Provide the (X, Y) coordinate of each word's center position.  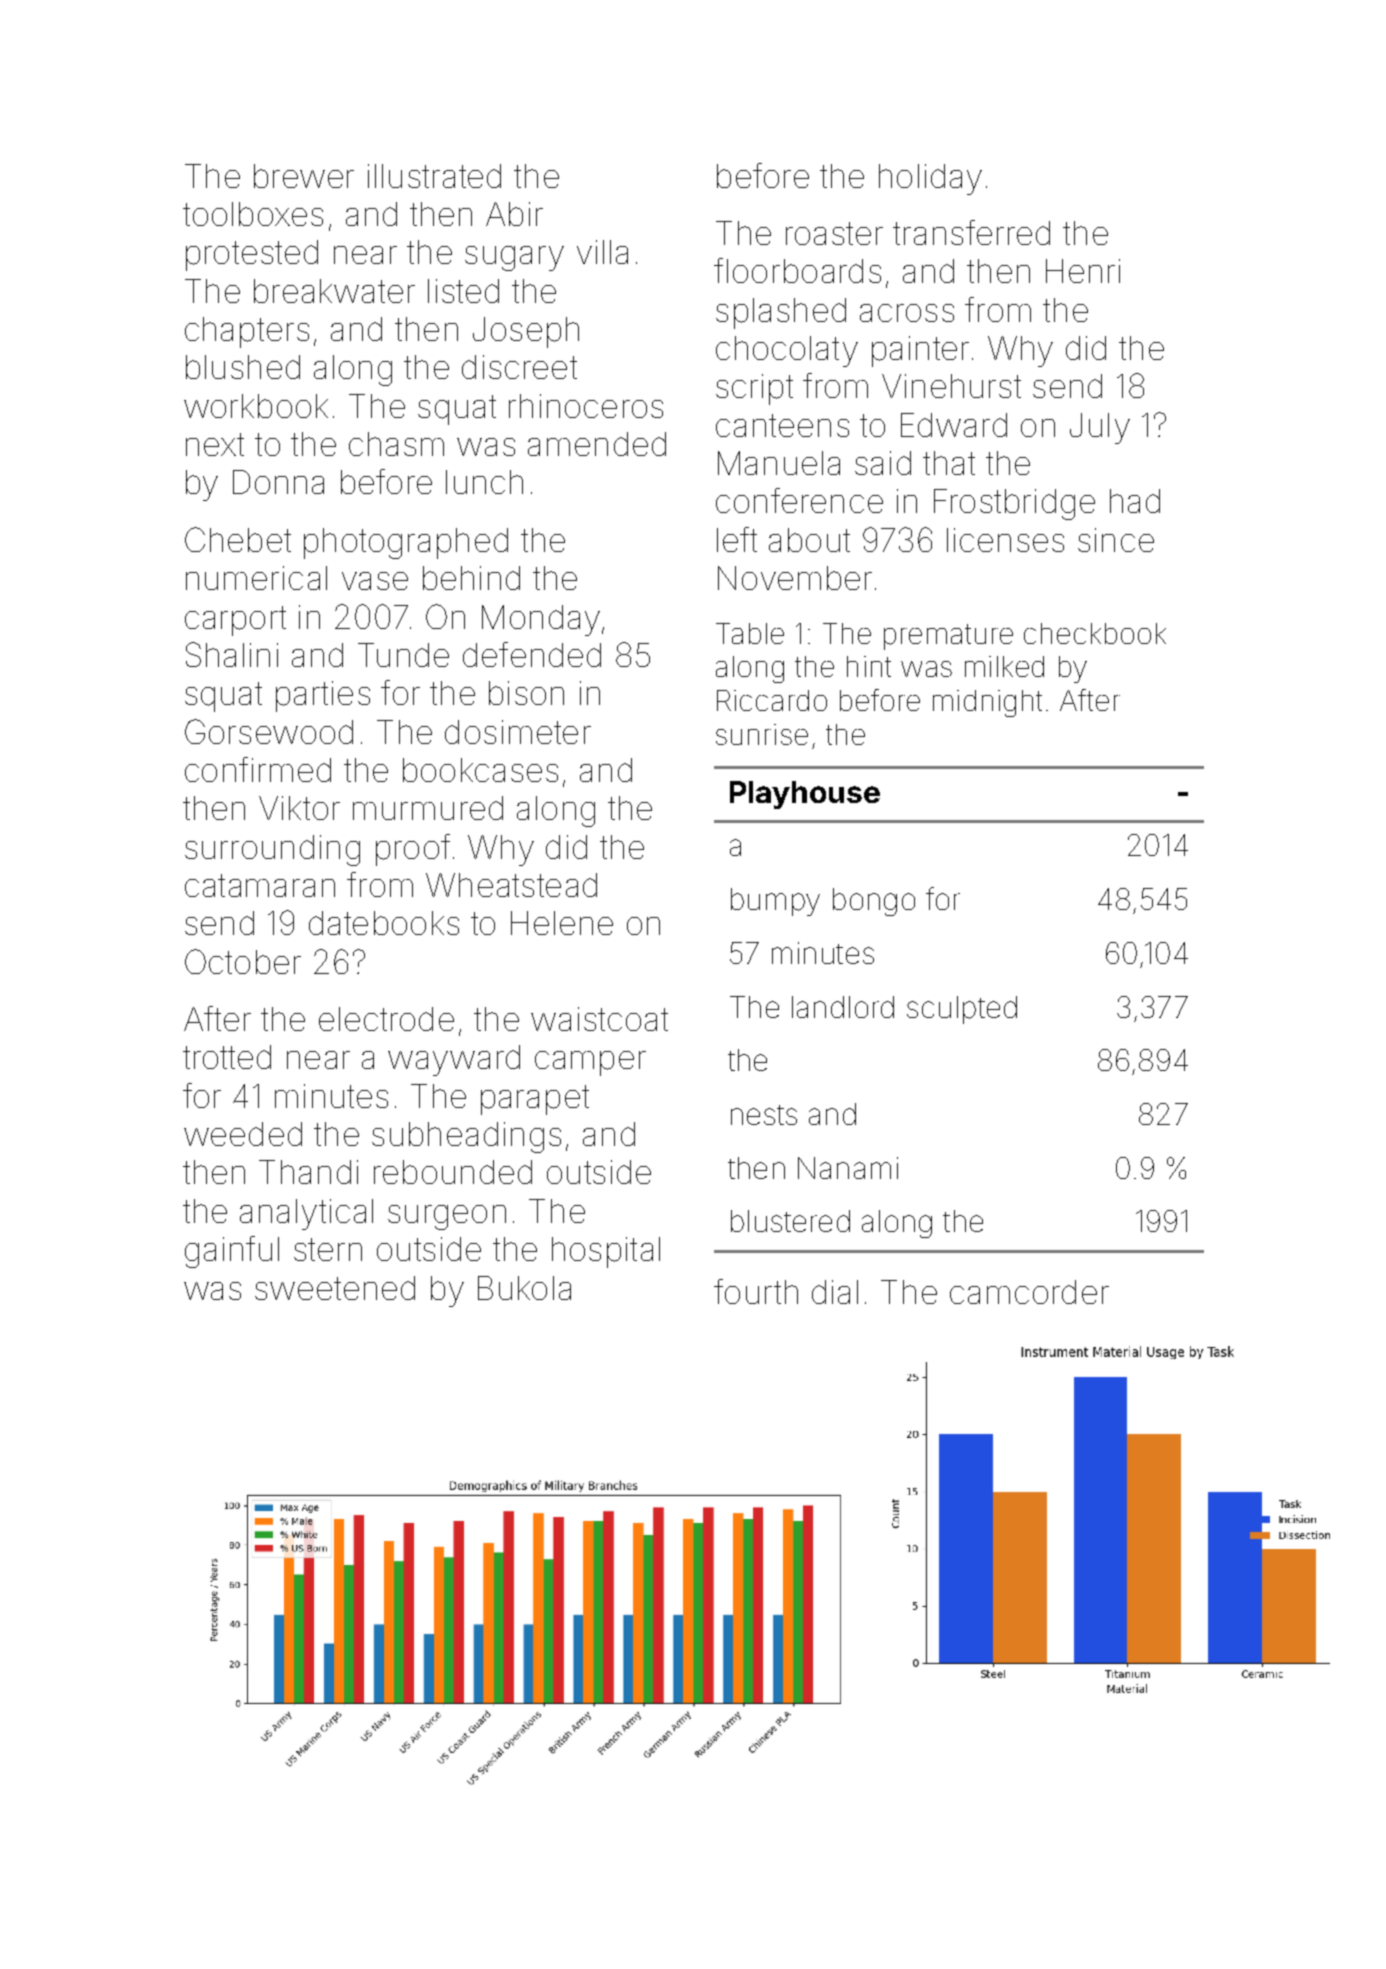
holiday (930, 179)
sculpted (962, 1010)
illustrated (434, 176)
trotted (227, 1057)
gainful (232, 1252)
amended (597, 444)
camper (590, 1063)
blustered (790, 1221)
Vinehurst (951, 386)
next (215, 444)
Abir (514, 214)
